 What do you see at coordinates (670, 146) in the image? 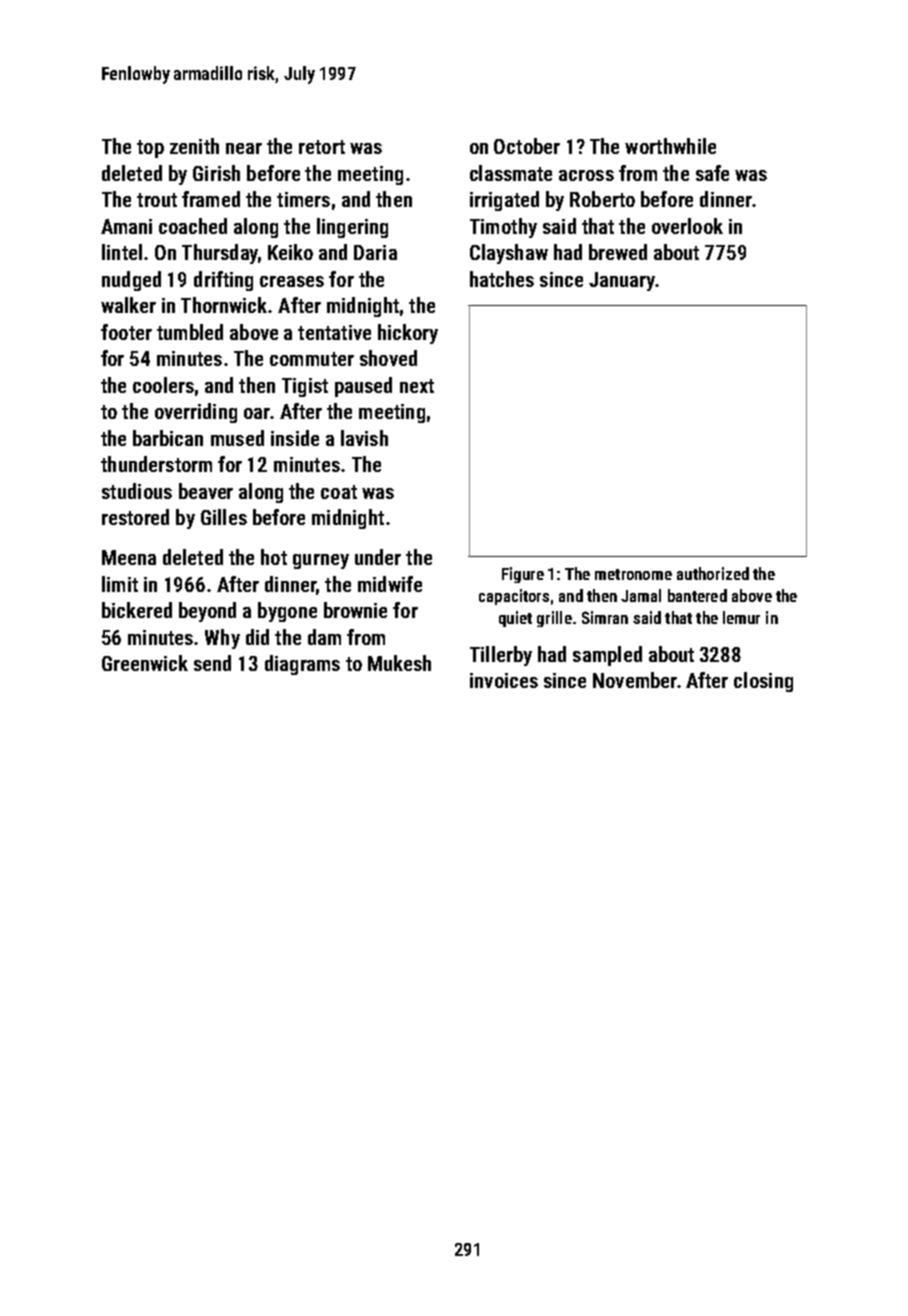
I see `worthwhile` at bounding box center [670, 146].
